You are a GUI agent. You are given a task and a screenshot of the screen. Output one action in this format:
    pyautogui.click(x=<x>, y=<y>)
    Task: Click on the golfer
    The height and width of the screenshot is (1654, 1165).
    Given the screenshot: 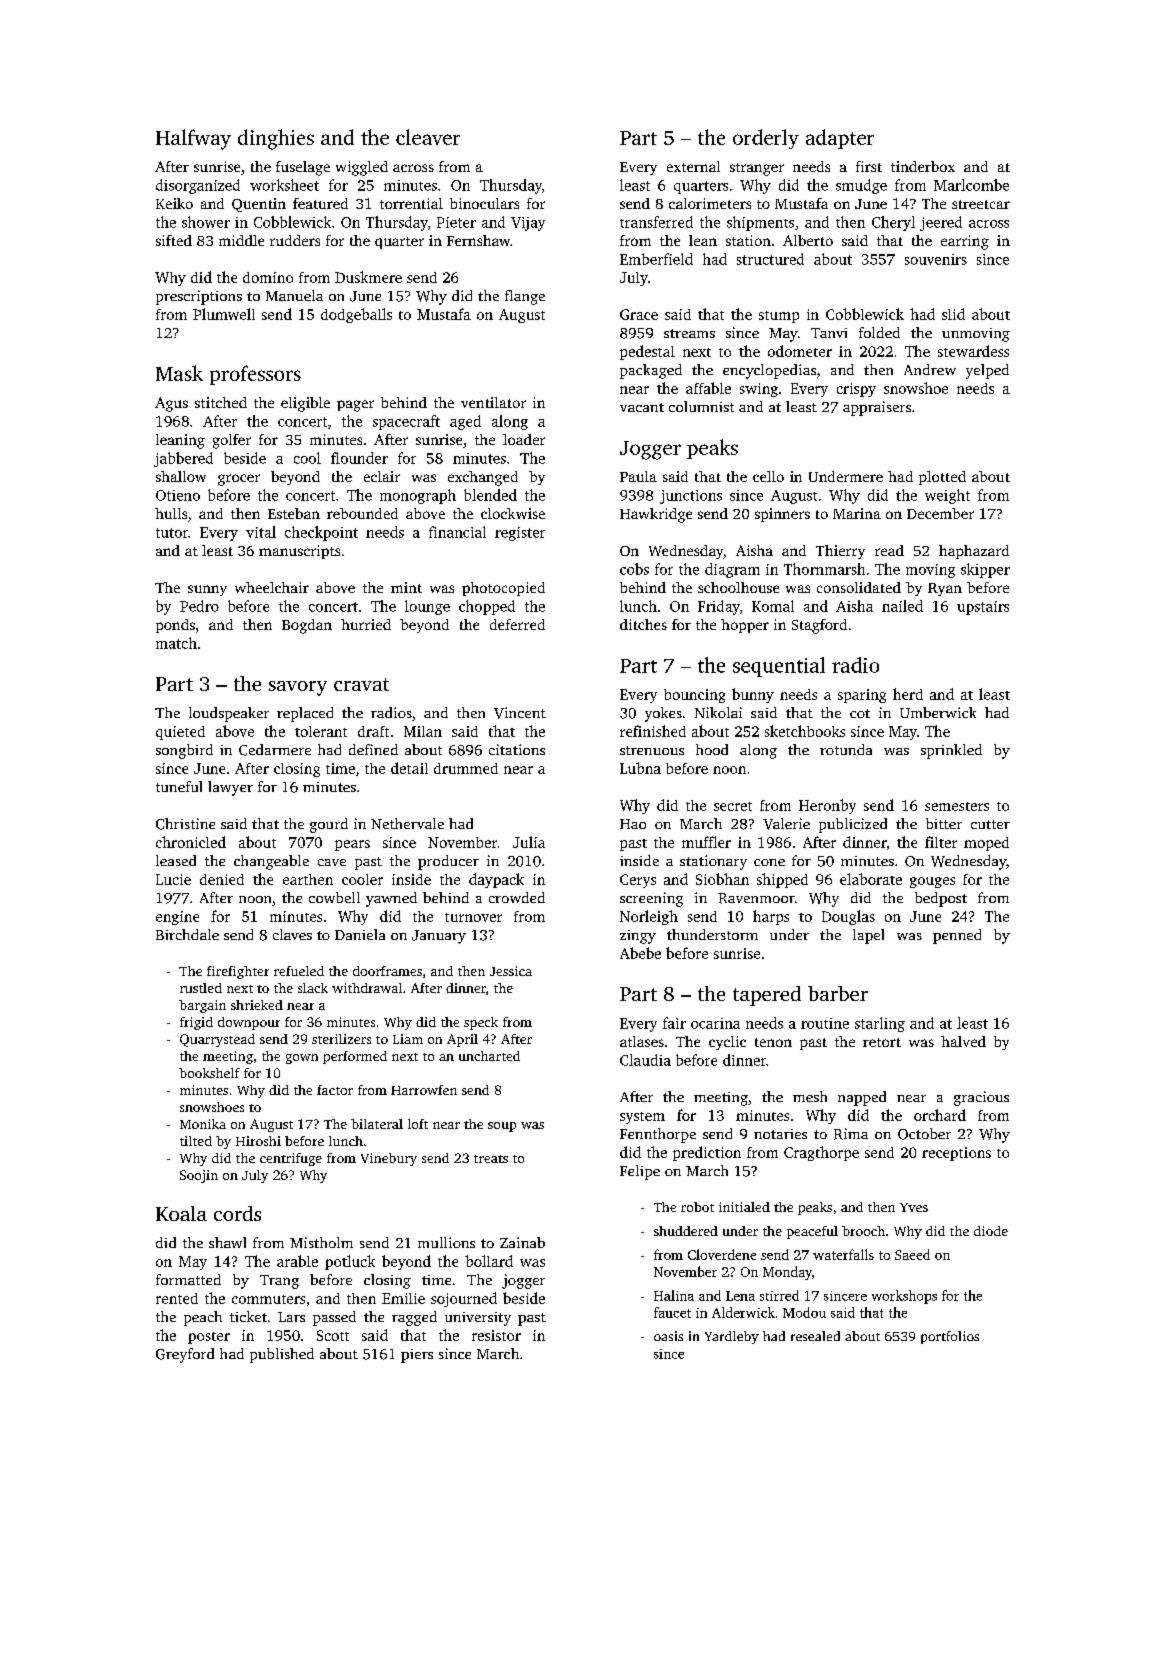 What is the action you would take?
    pyautogui.click(x=232, y=441)
